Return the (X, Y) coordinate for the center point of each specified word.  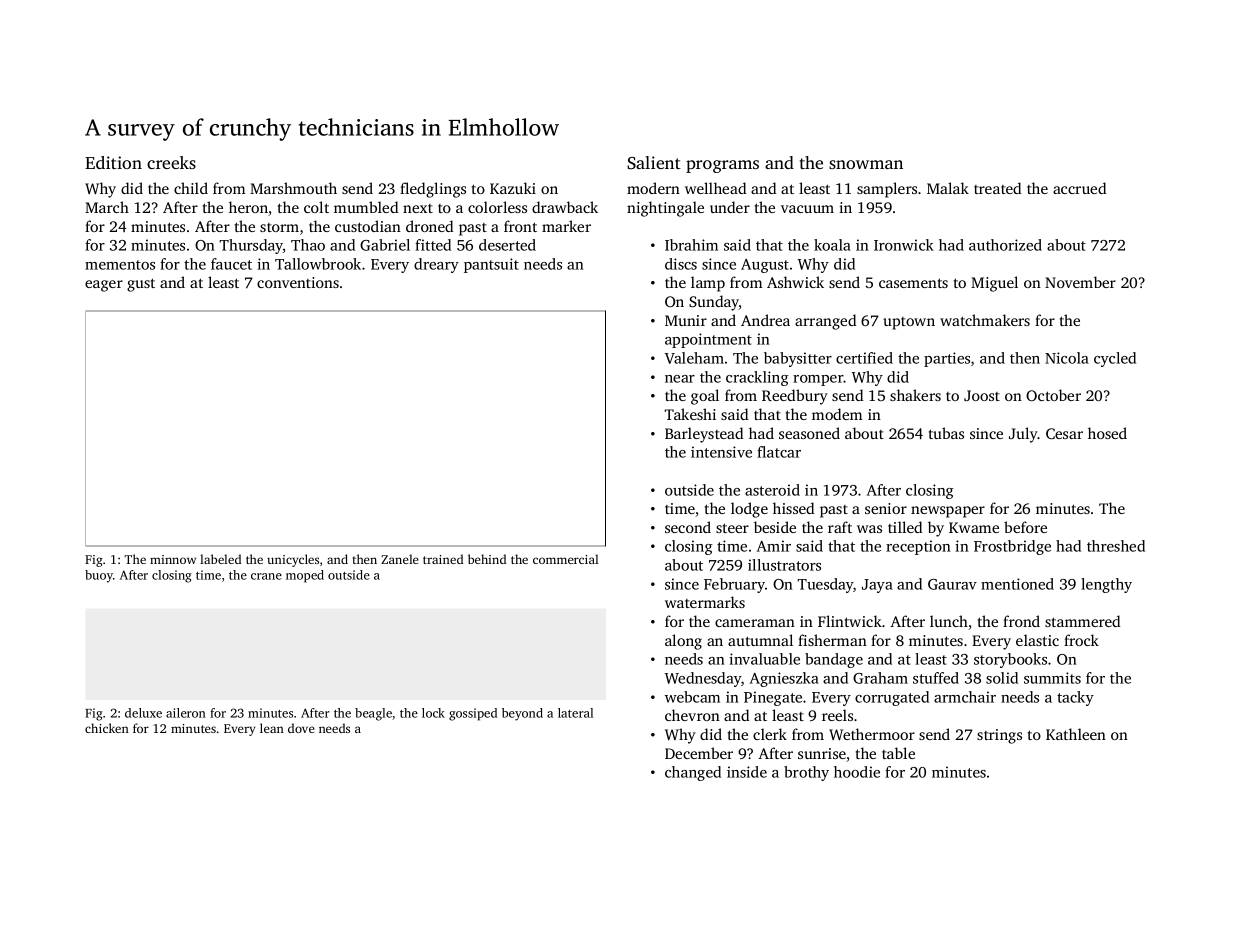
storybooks (1010, 660)
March (107, 207)
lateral (575, 713)
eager (104, 286)
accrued (1079, 188)
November (1080, 282)
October (1053, 395)
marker (566, 226)
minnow (173, 559)
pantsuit (491, 265)
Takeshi (690, 414)
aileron (186, 713)
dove (301, 728)
